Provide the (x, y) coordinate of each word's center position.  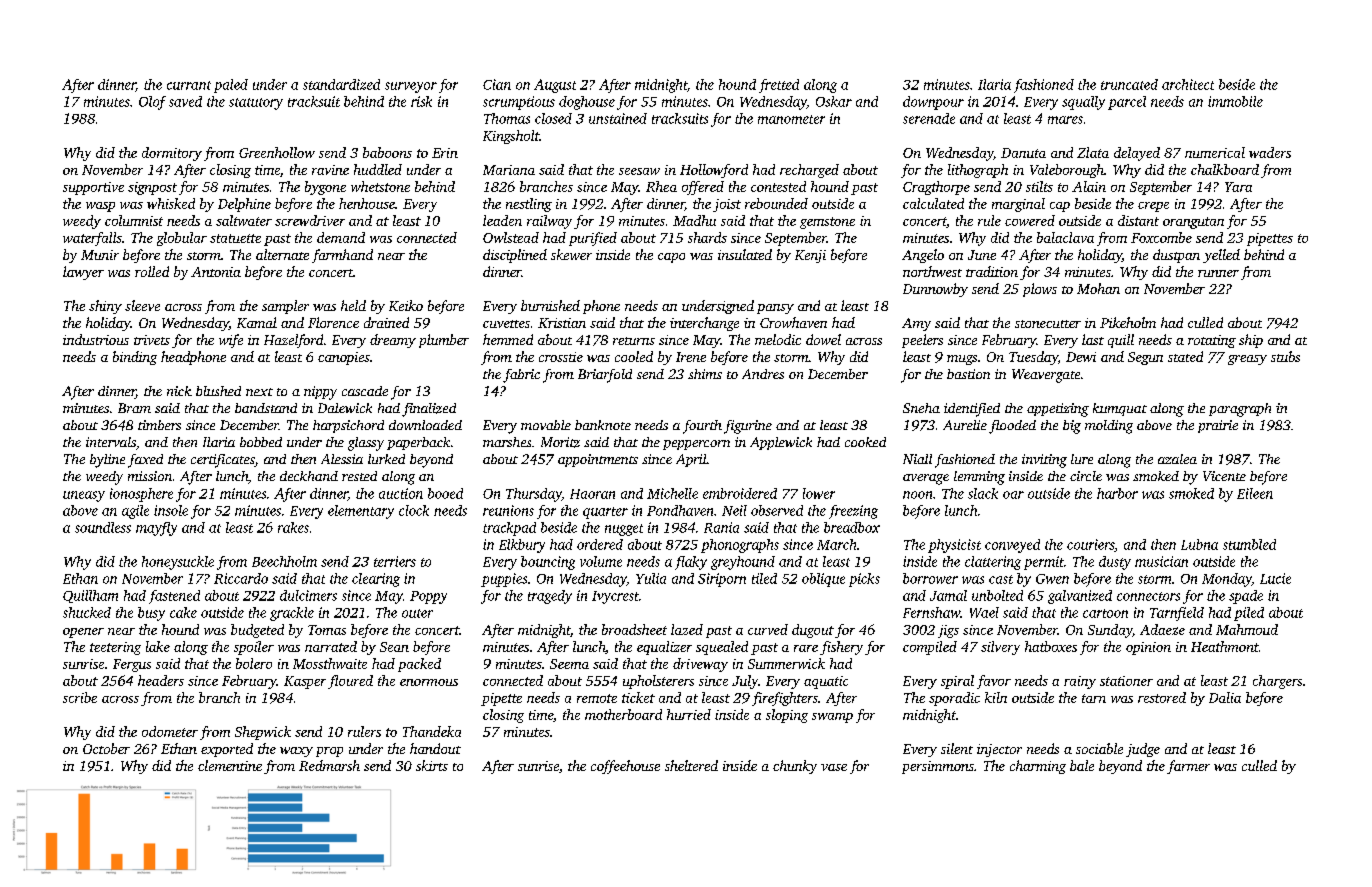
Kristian (562, 323)
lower (819, 493)
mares (1065, 120)
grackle (292, 614)
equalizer (664, 648)
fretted (779, 86)
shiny (105, 307)
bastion (968, 374)
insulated (745, 254)
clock (414, 510)
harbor (1117, 493)
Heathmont (1225, 646)
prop (329, 752)
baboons (387, 152)
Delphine (244, 205)
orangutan (1193, 223)
